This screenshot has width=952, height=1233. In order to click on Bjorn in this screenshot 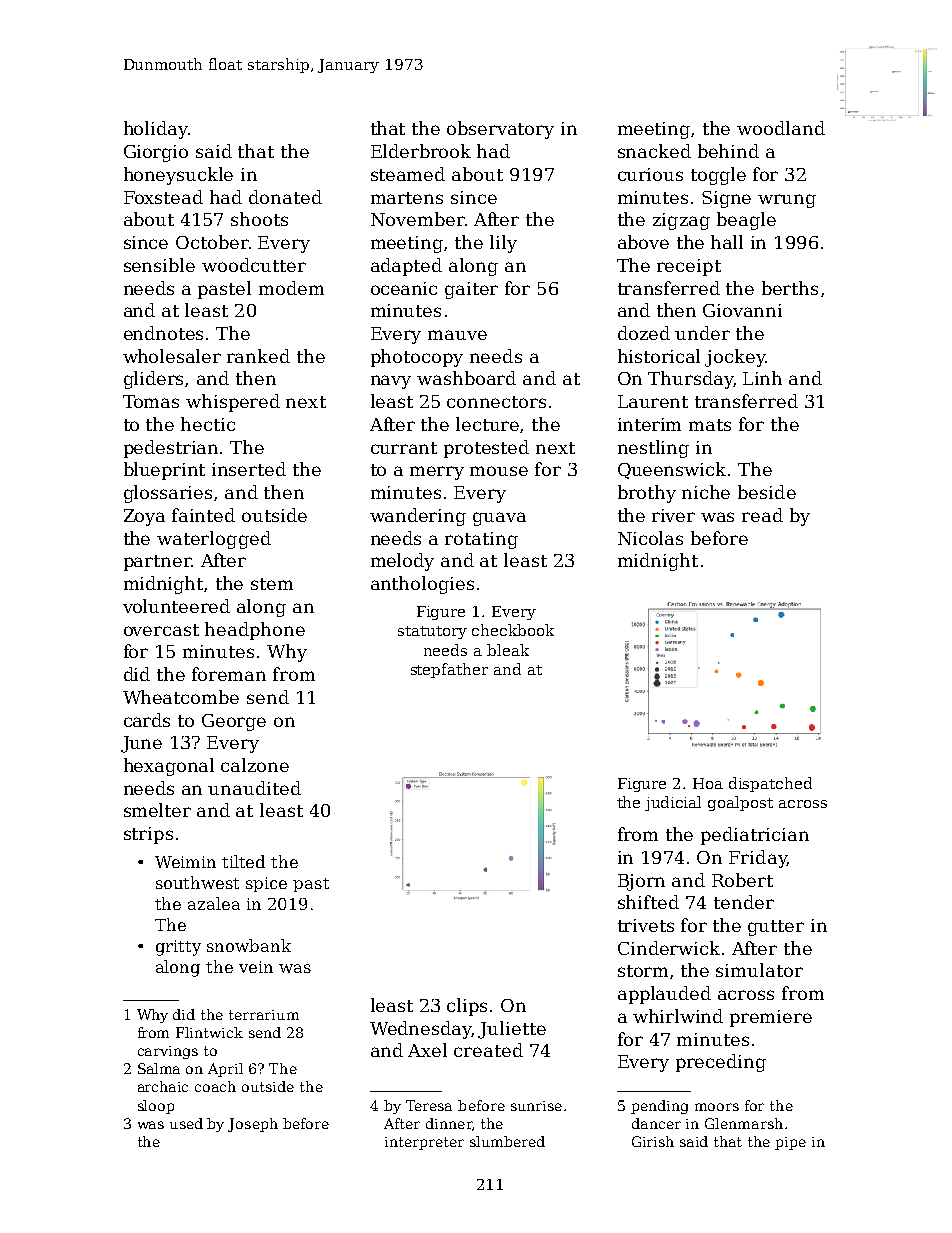, I will do `click(641, 882)`.
